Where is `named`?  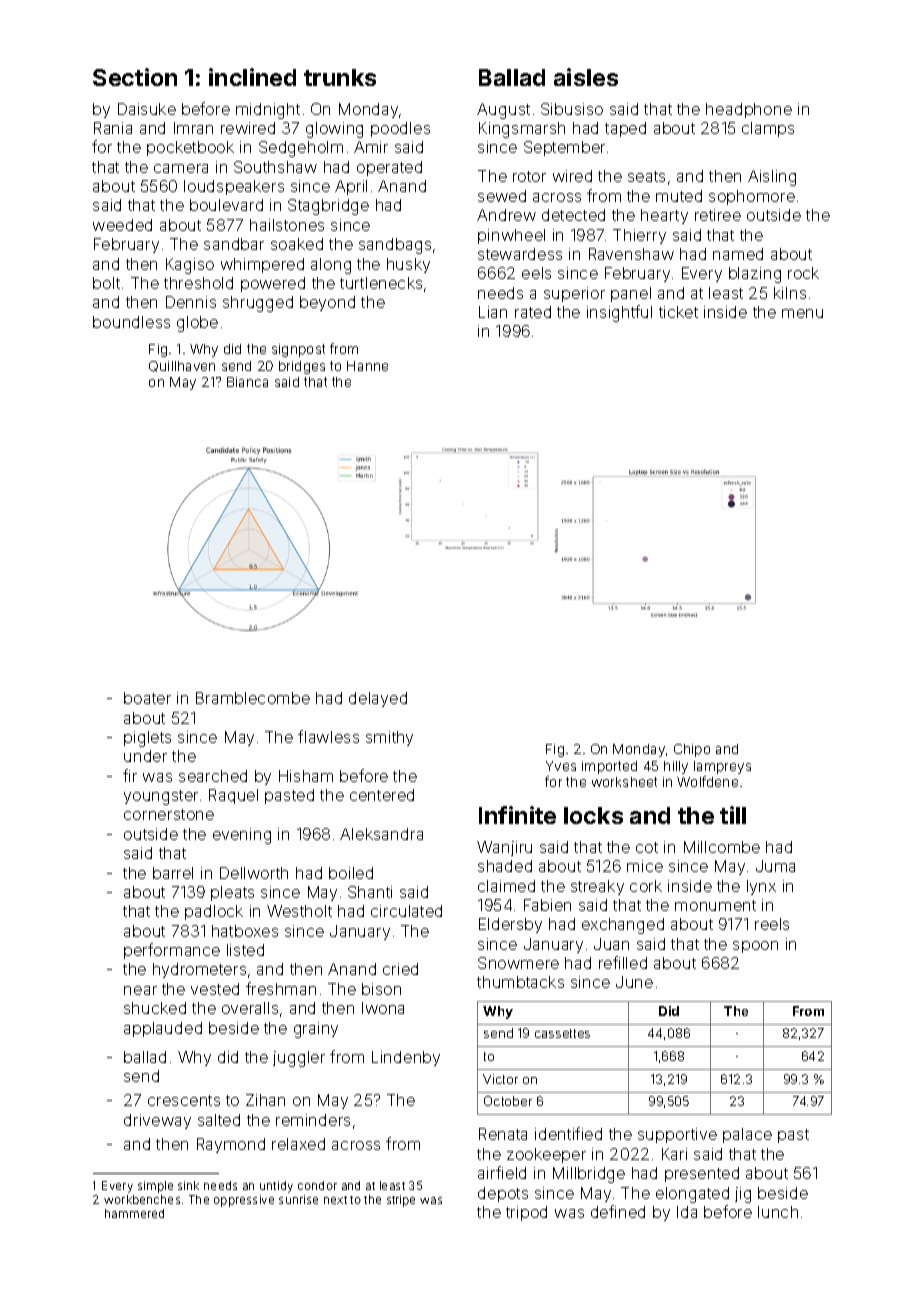 named is located at coordinates (738, 254).
